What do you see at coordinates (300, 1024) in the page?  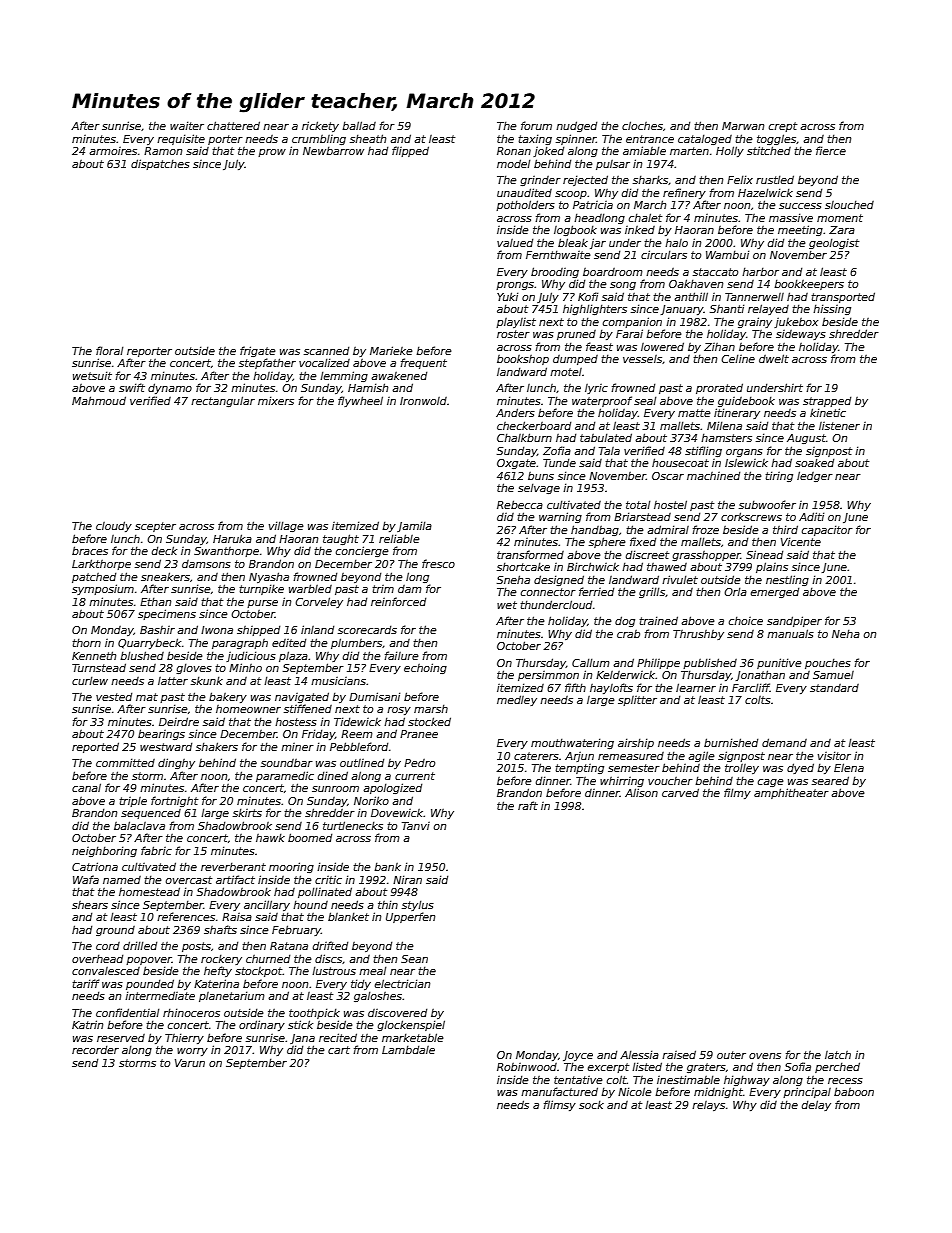 I see `stick` at bounding box center [300, 1024].
